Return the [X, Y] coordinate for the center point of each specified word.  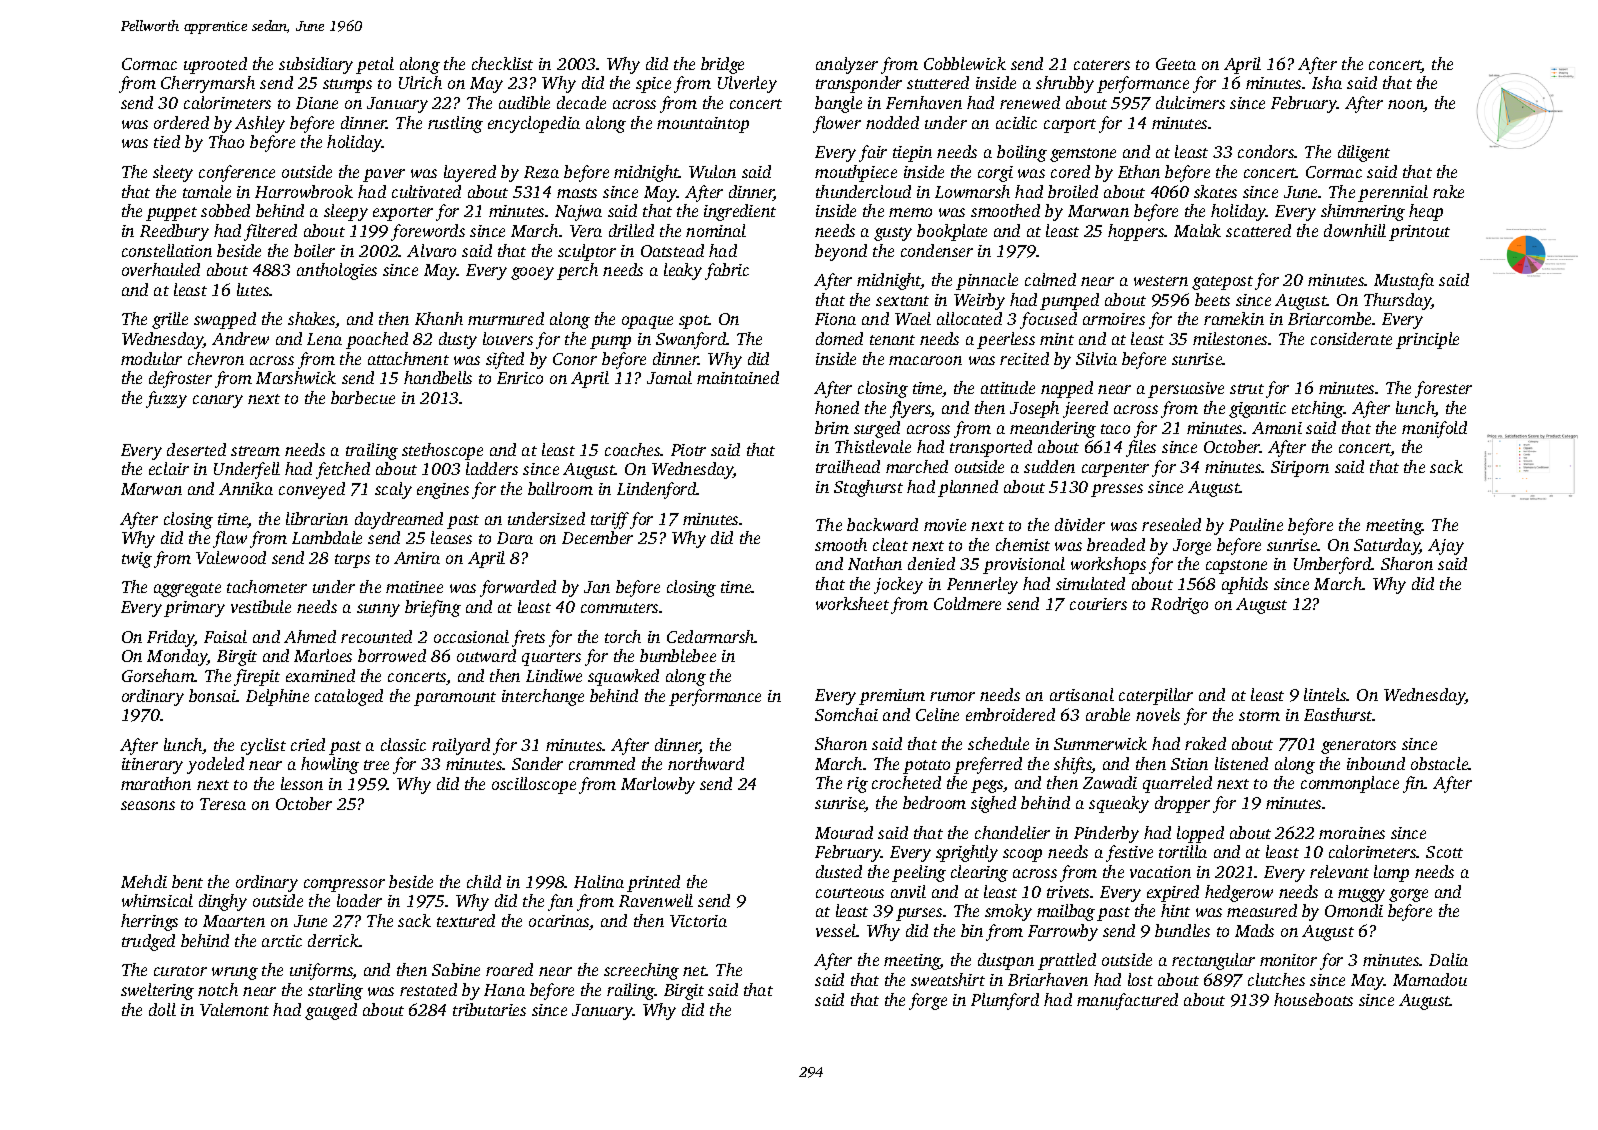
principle [1427, 340]
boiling [1022, 153]
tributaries [489, 1009]
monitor [1288, 960]
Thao [226, 141]
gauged [331, 1011]
